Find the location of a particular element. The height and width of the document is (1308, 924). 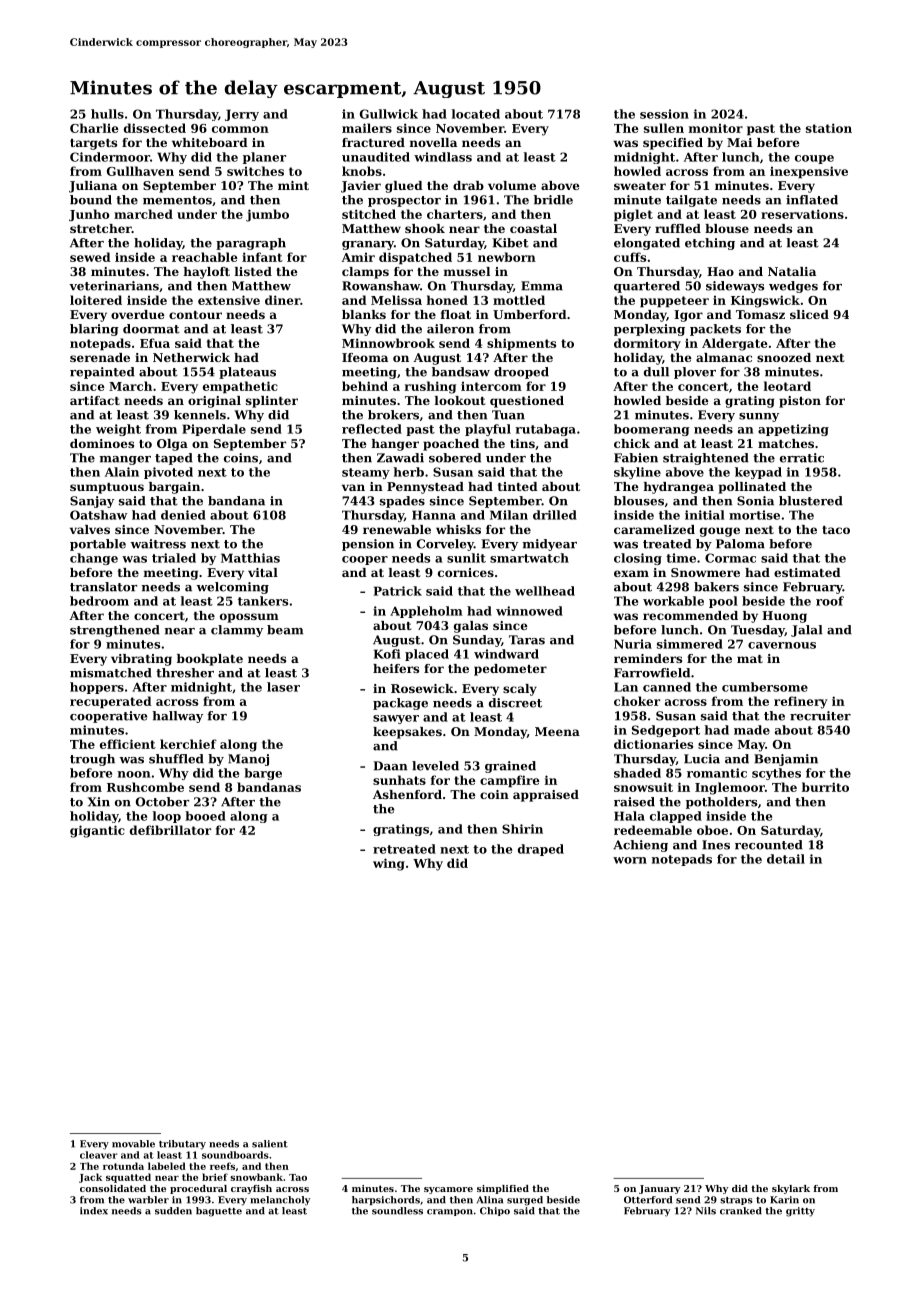

baguette is located at coordinates (219, 1212).
